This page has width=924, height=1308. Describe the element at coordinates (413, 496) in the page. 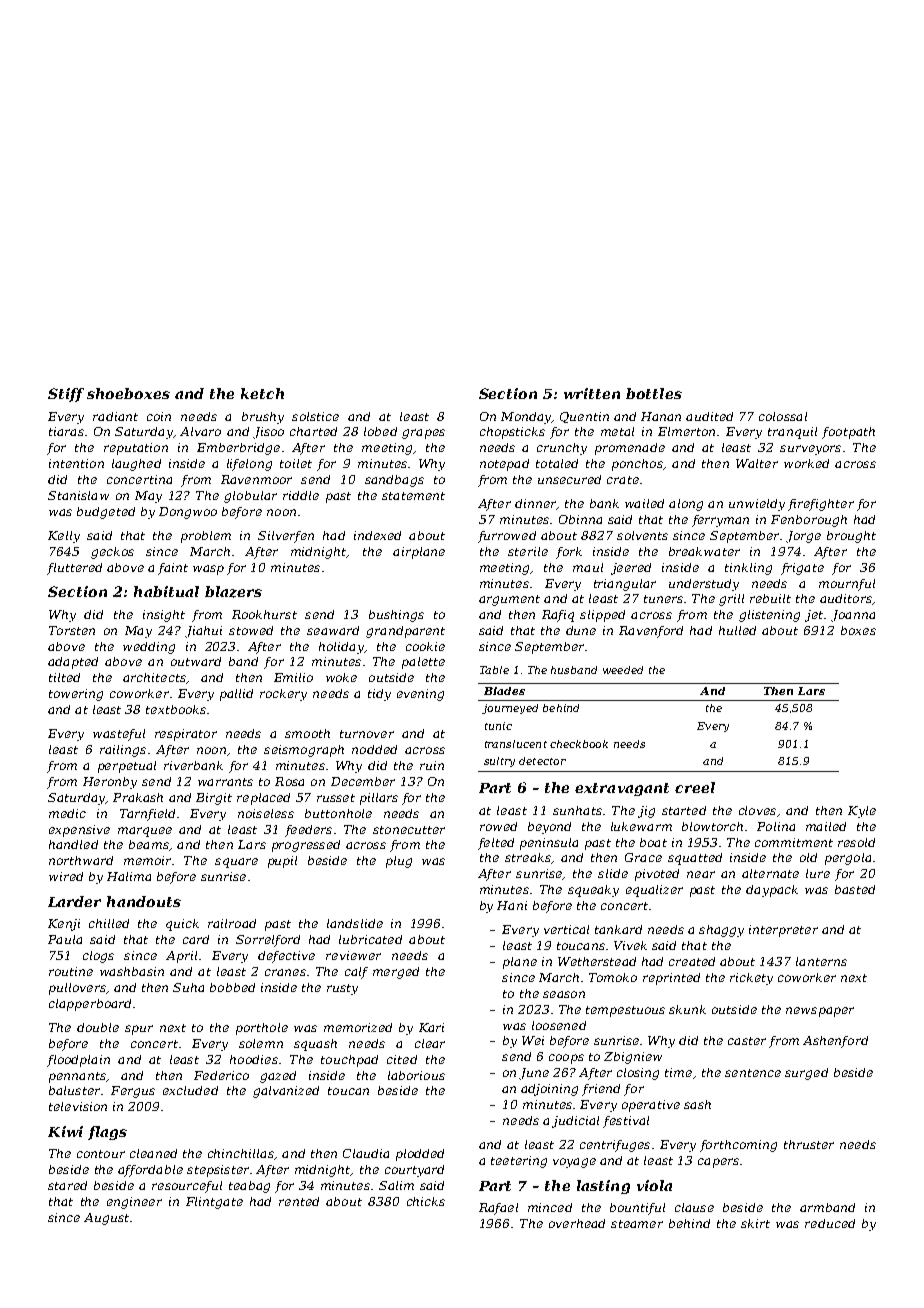

I see `statement` at that location.
